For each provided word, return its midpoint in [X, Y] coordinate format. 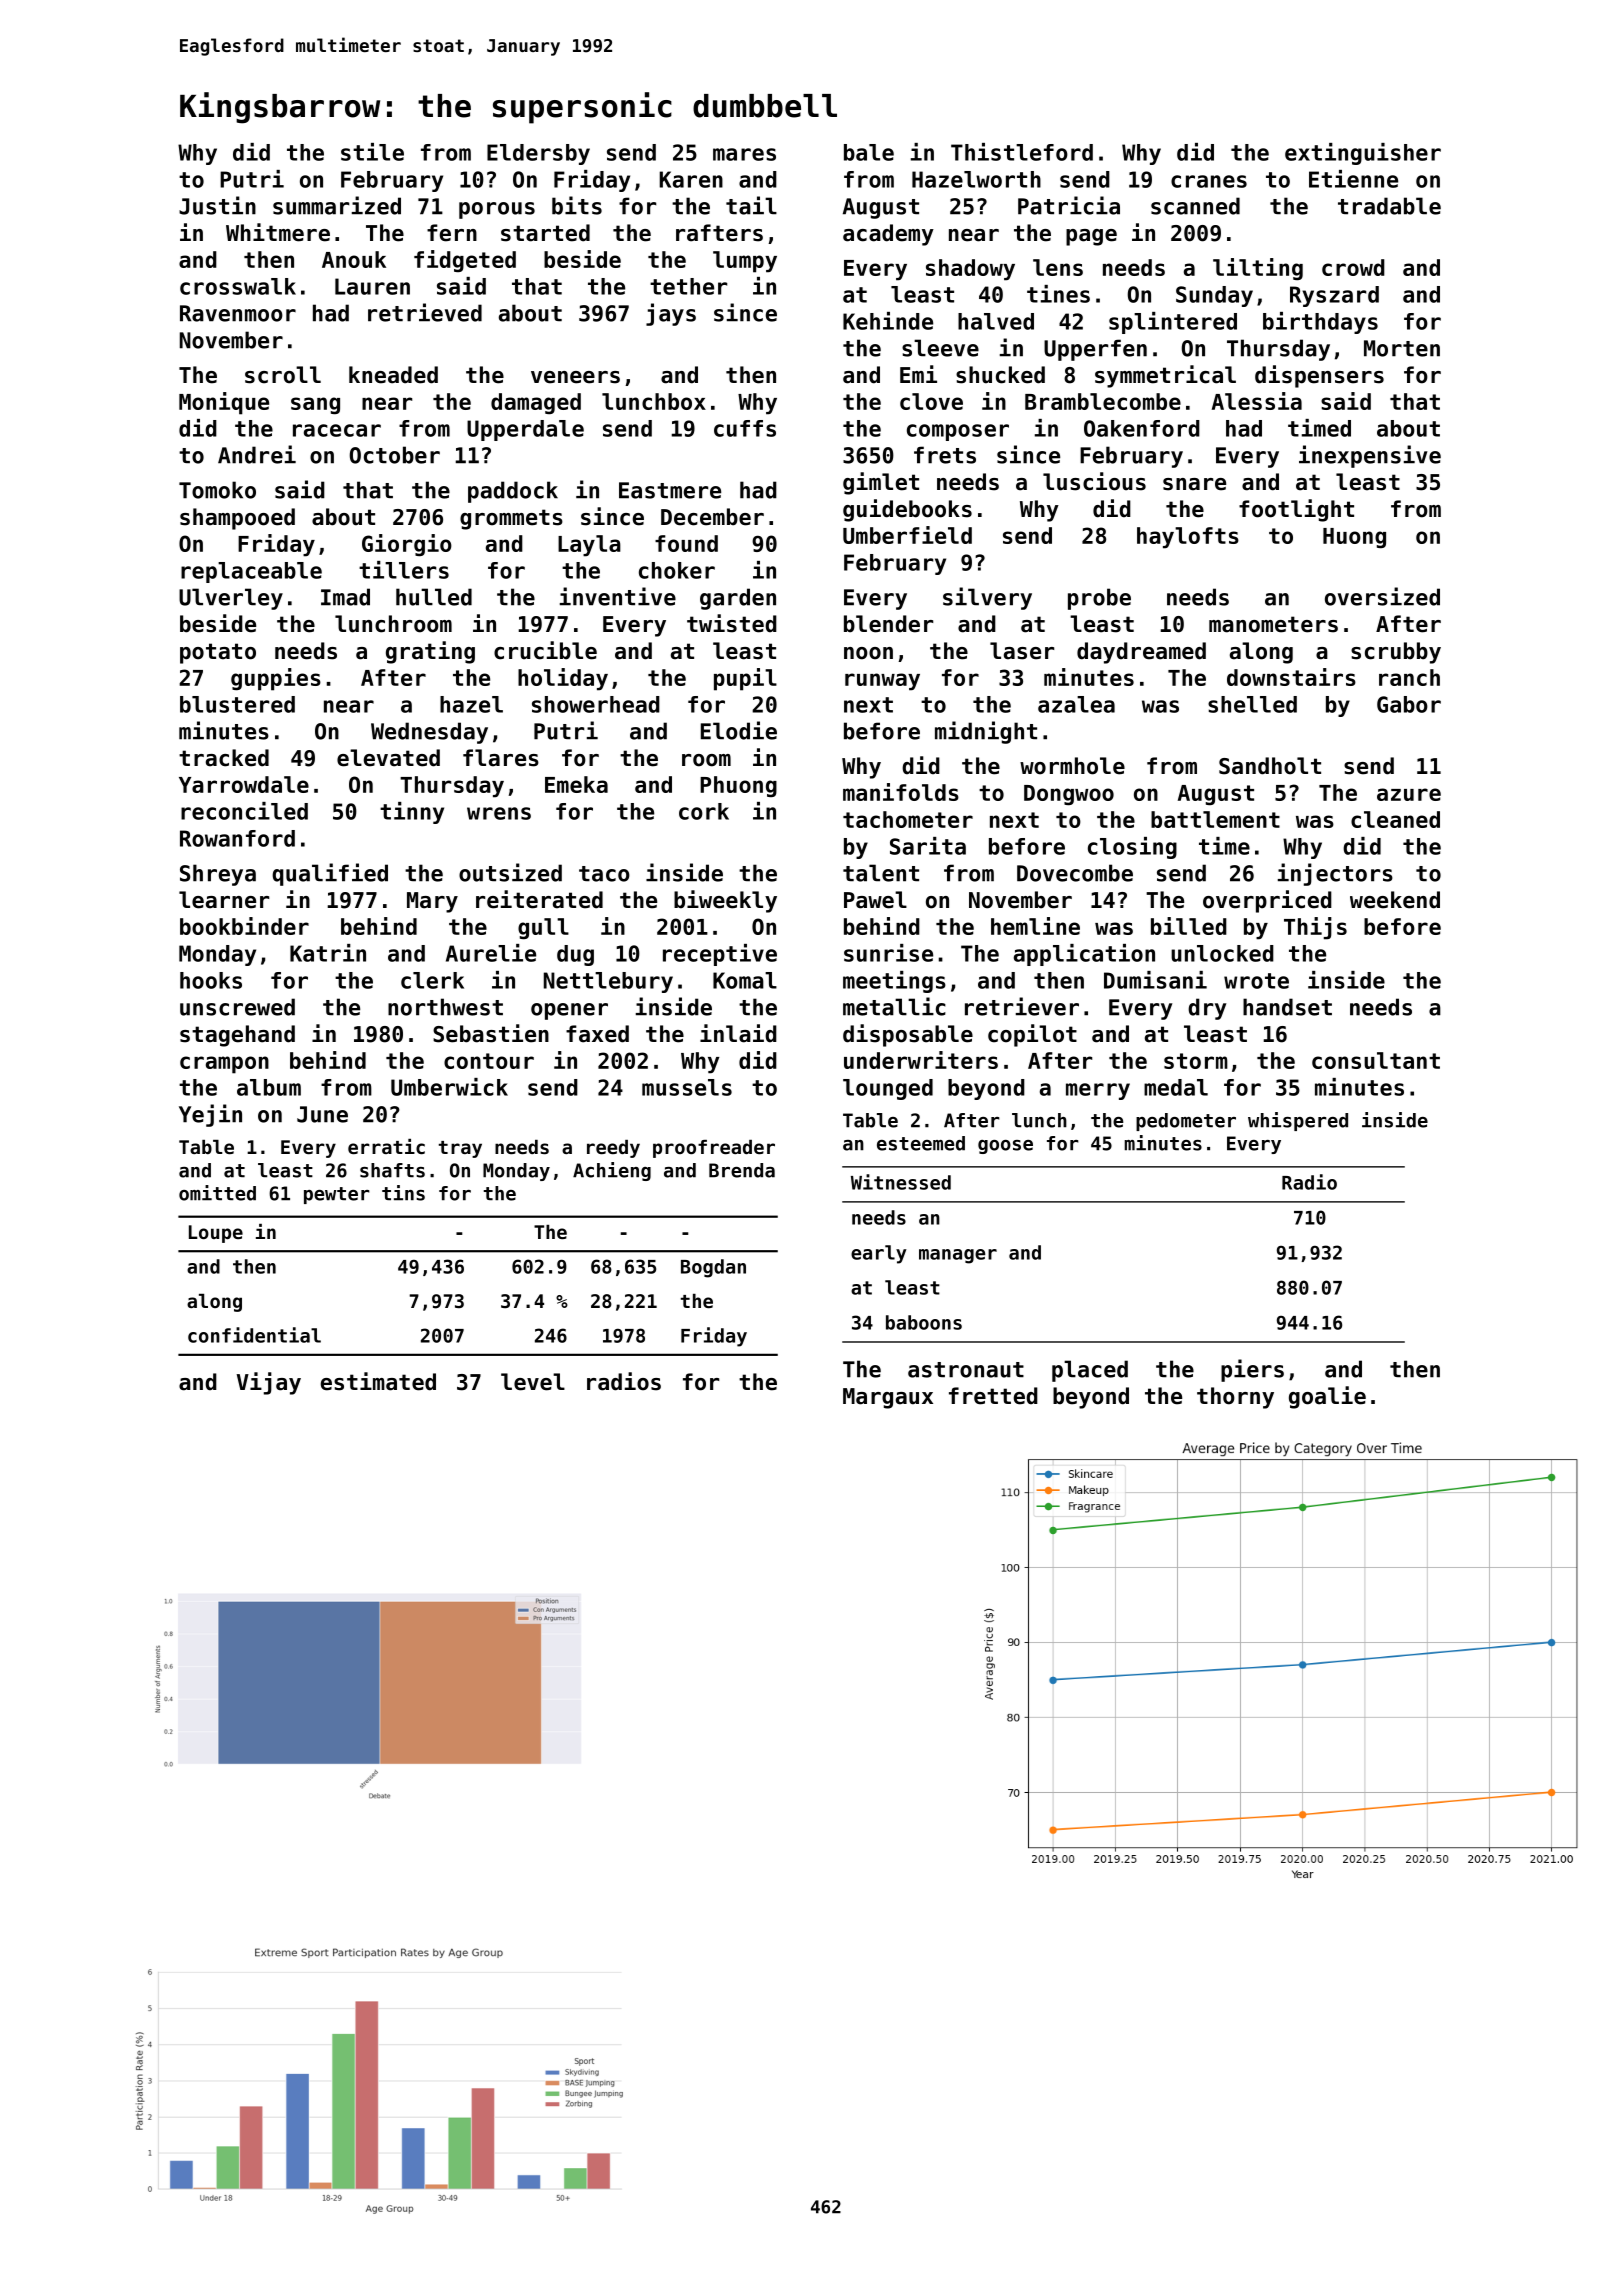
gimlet [881, 483]
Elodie [739, 730]
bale [869, 152]
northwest [445, 1007]
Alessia [1257, 401]
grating [430, 652]
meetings [894, 982]
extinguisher [1363, 154]
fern [452, 233]
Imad [345, 597]
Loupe [216, 1234]
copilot [1032, 1035]
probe [1099, 599]
